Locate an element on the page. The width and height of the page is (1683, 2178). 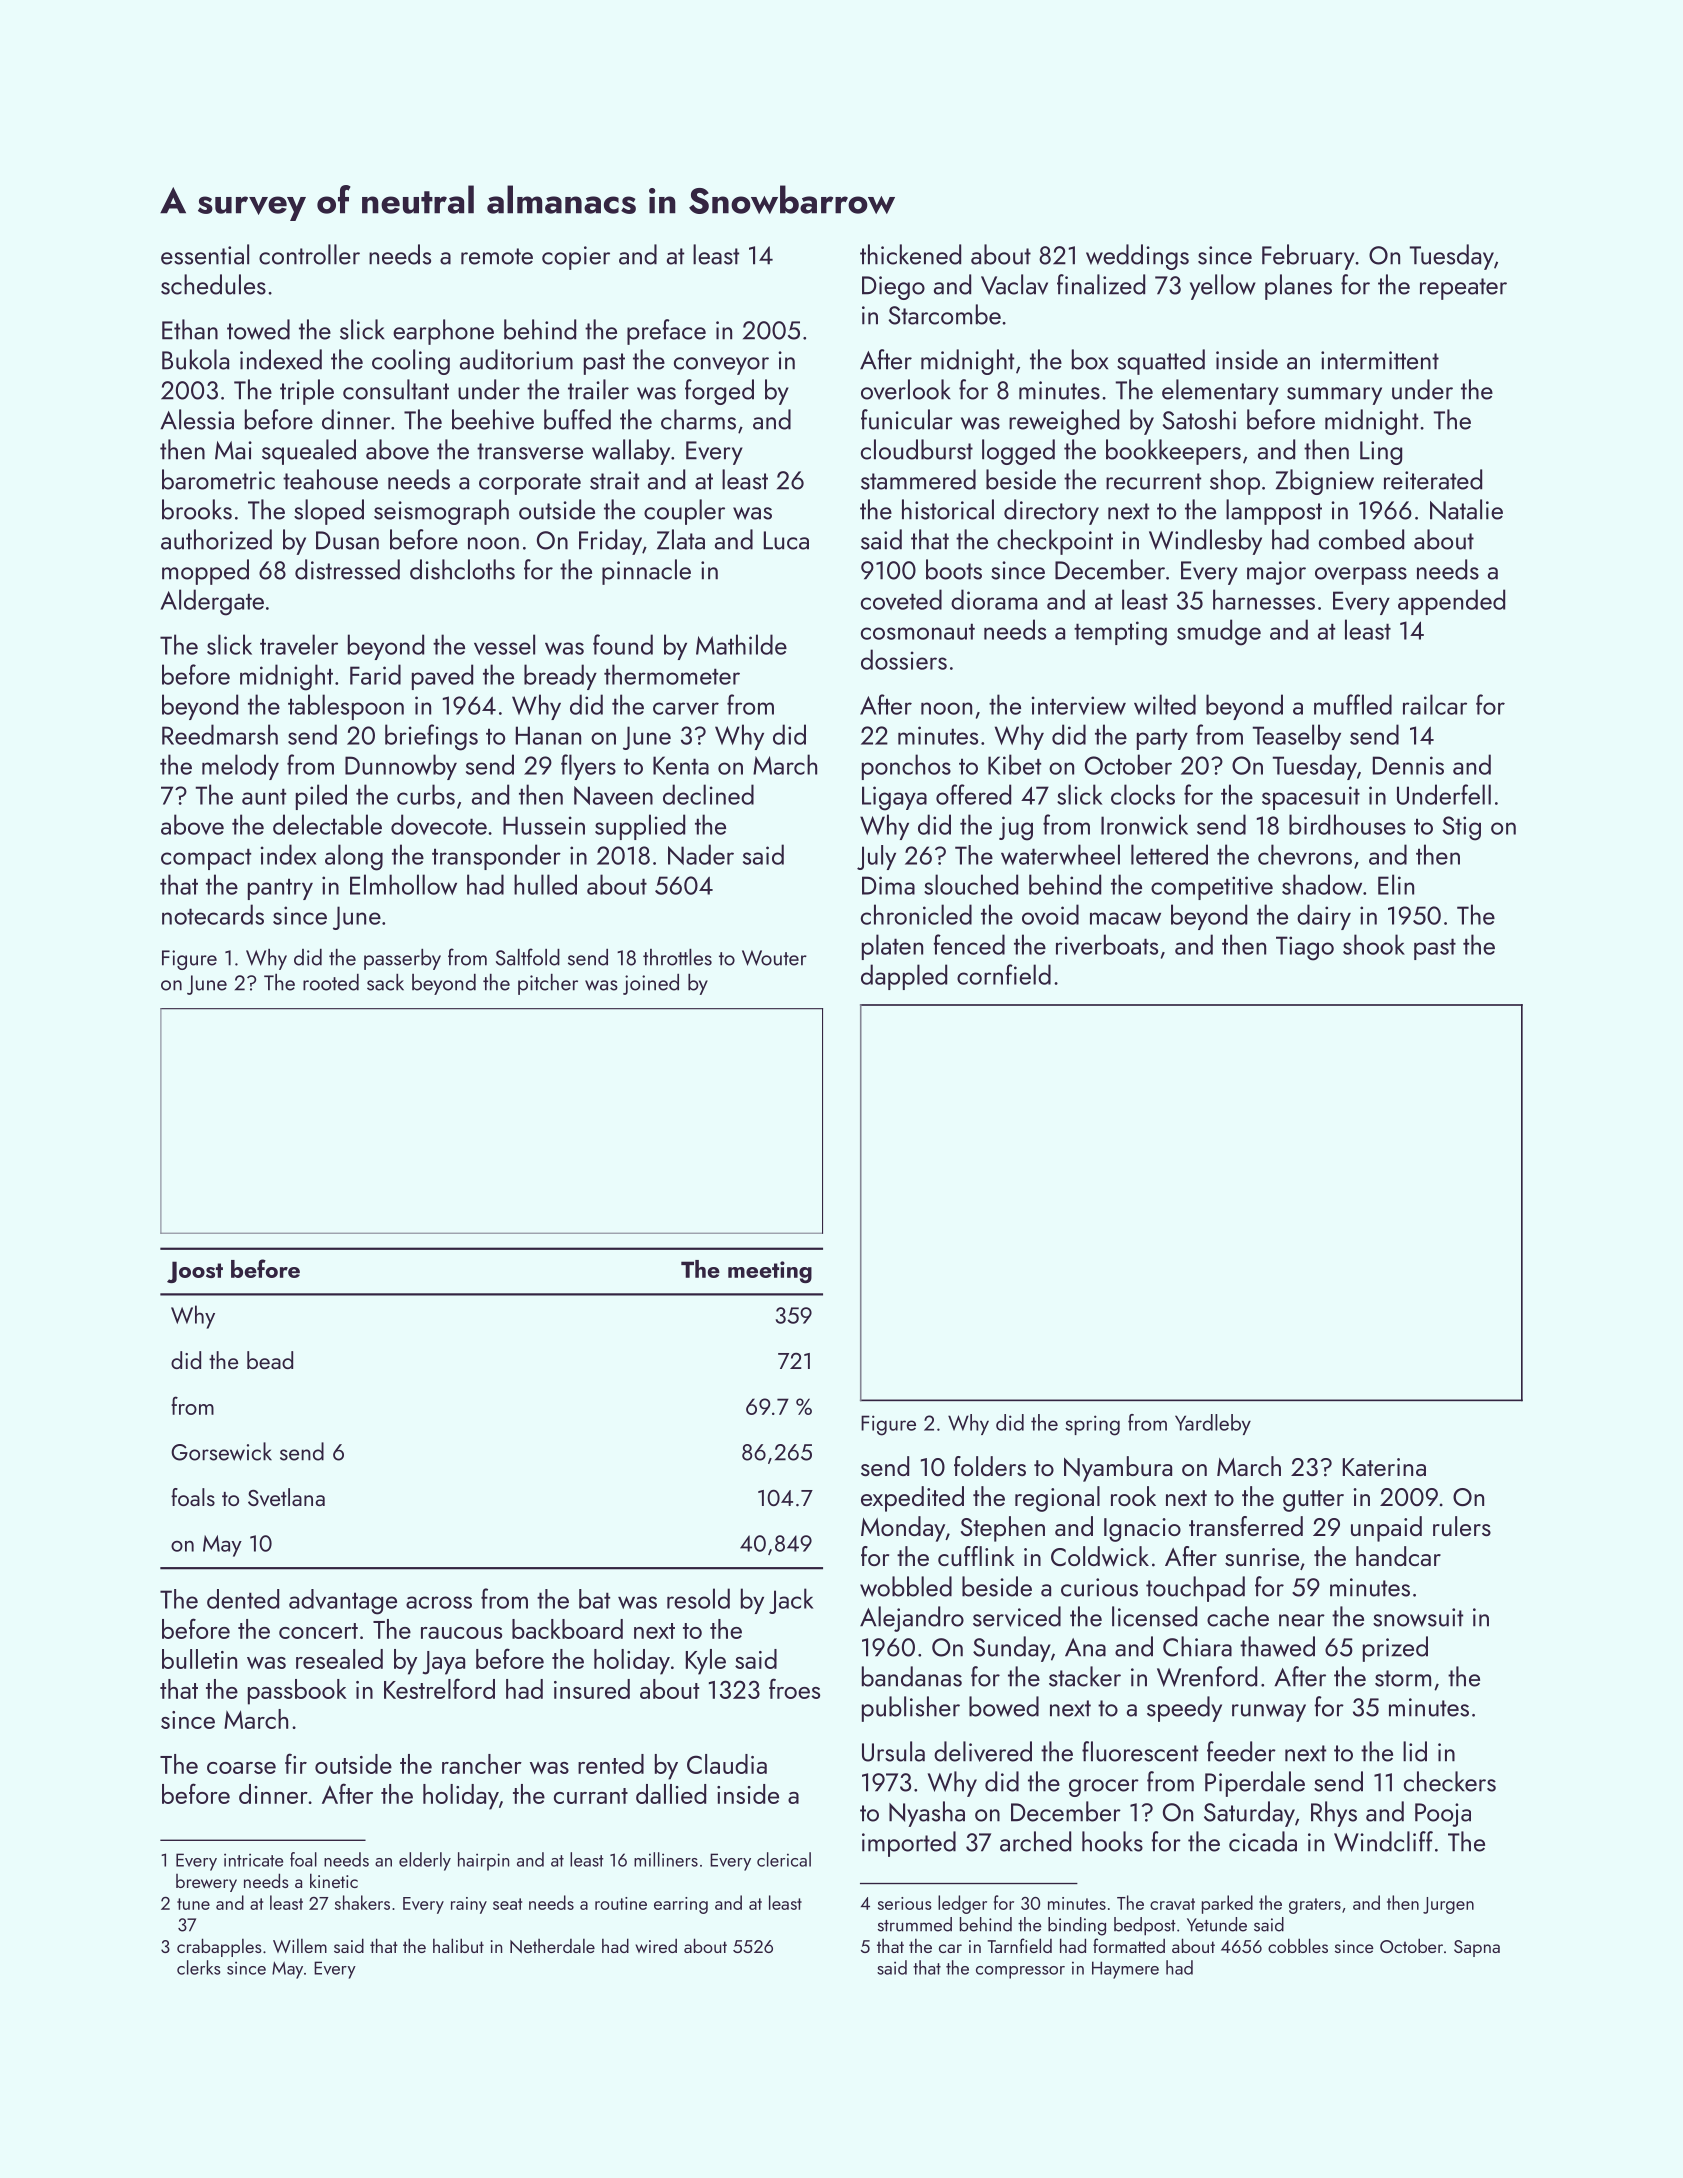
wired is located at coordinates (656, 1945).
